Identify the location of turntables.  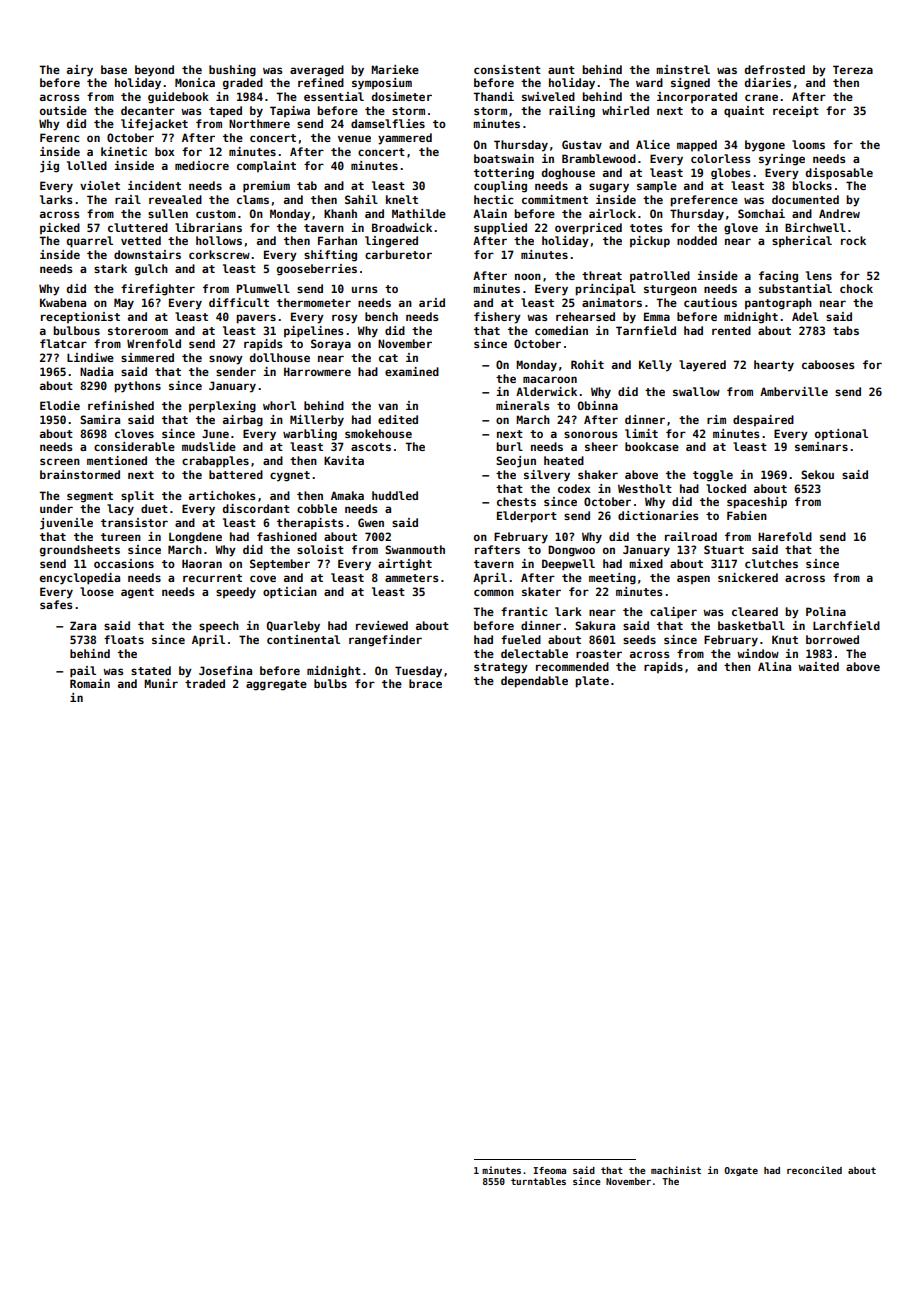
(538, 1181).
